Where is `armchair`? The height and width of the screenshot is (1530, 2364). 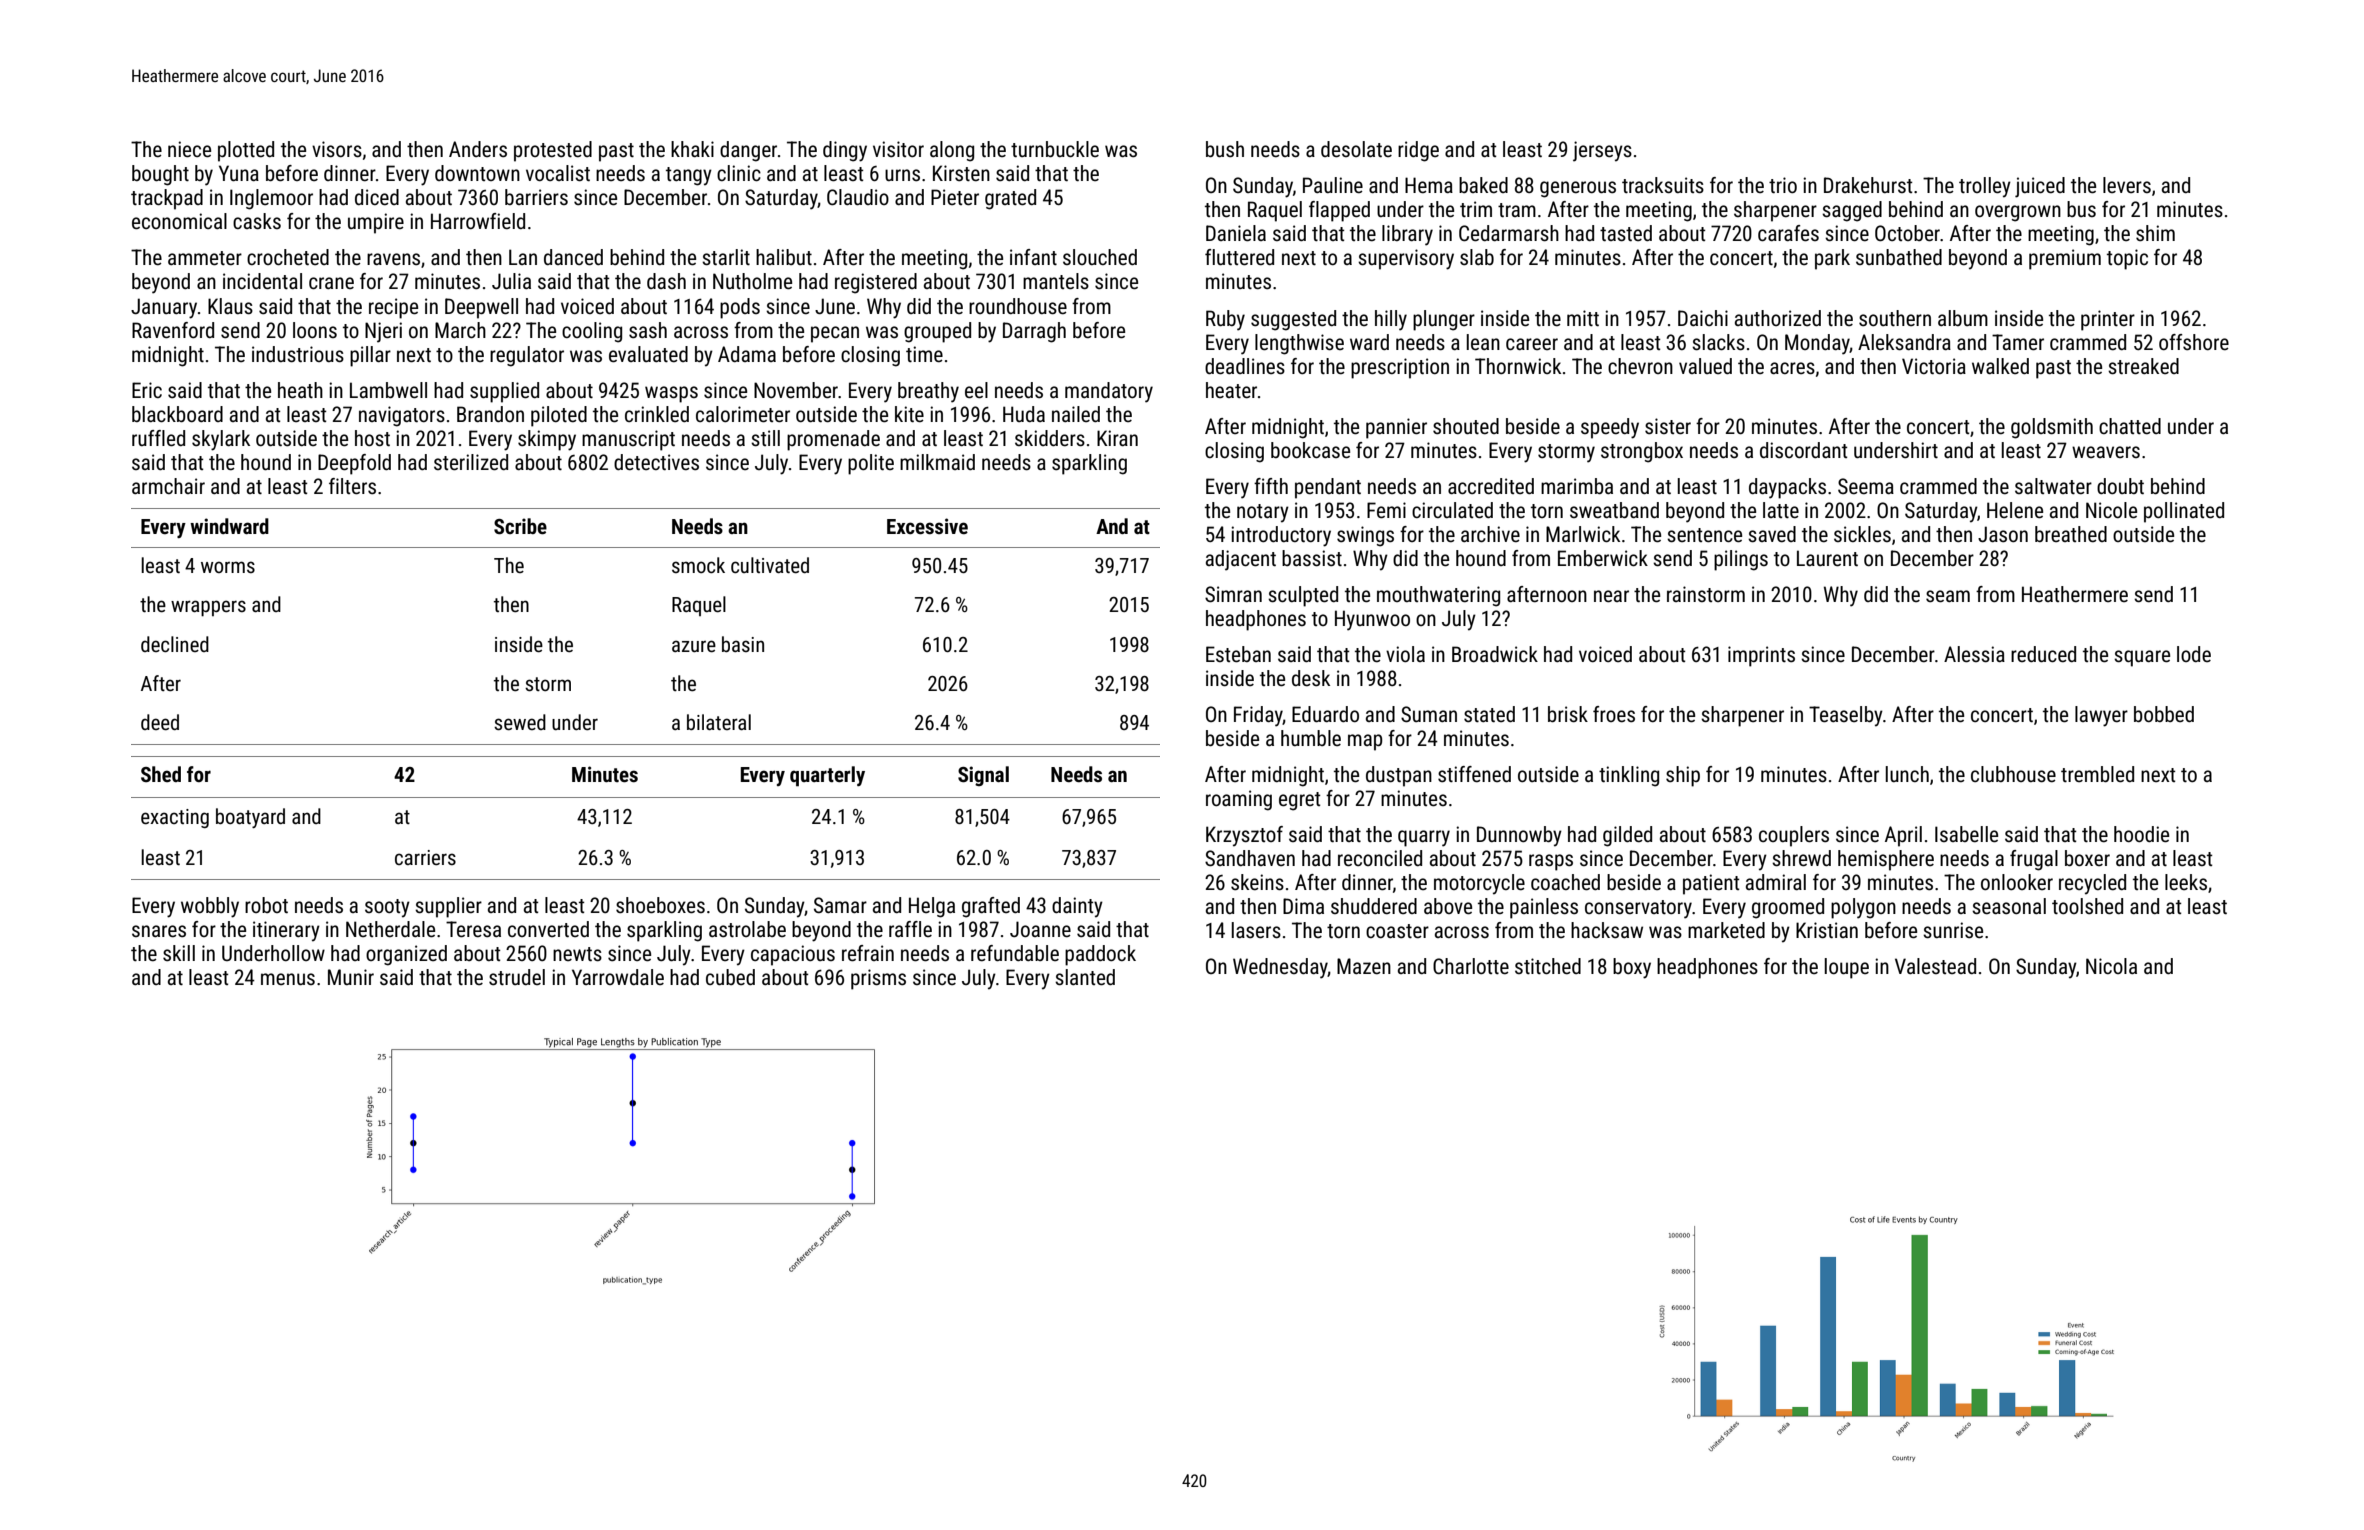
armchair is located at coordinates (168, 486).
